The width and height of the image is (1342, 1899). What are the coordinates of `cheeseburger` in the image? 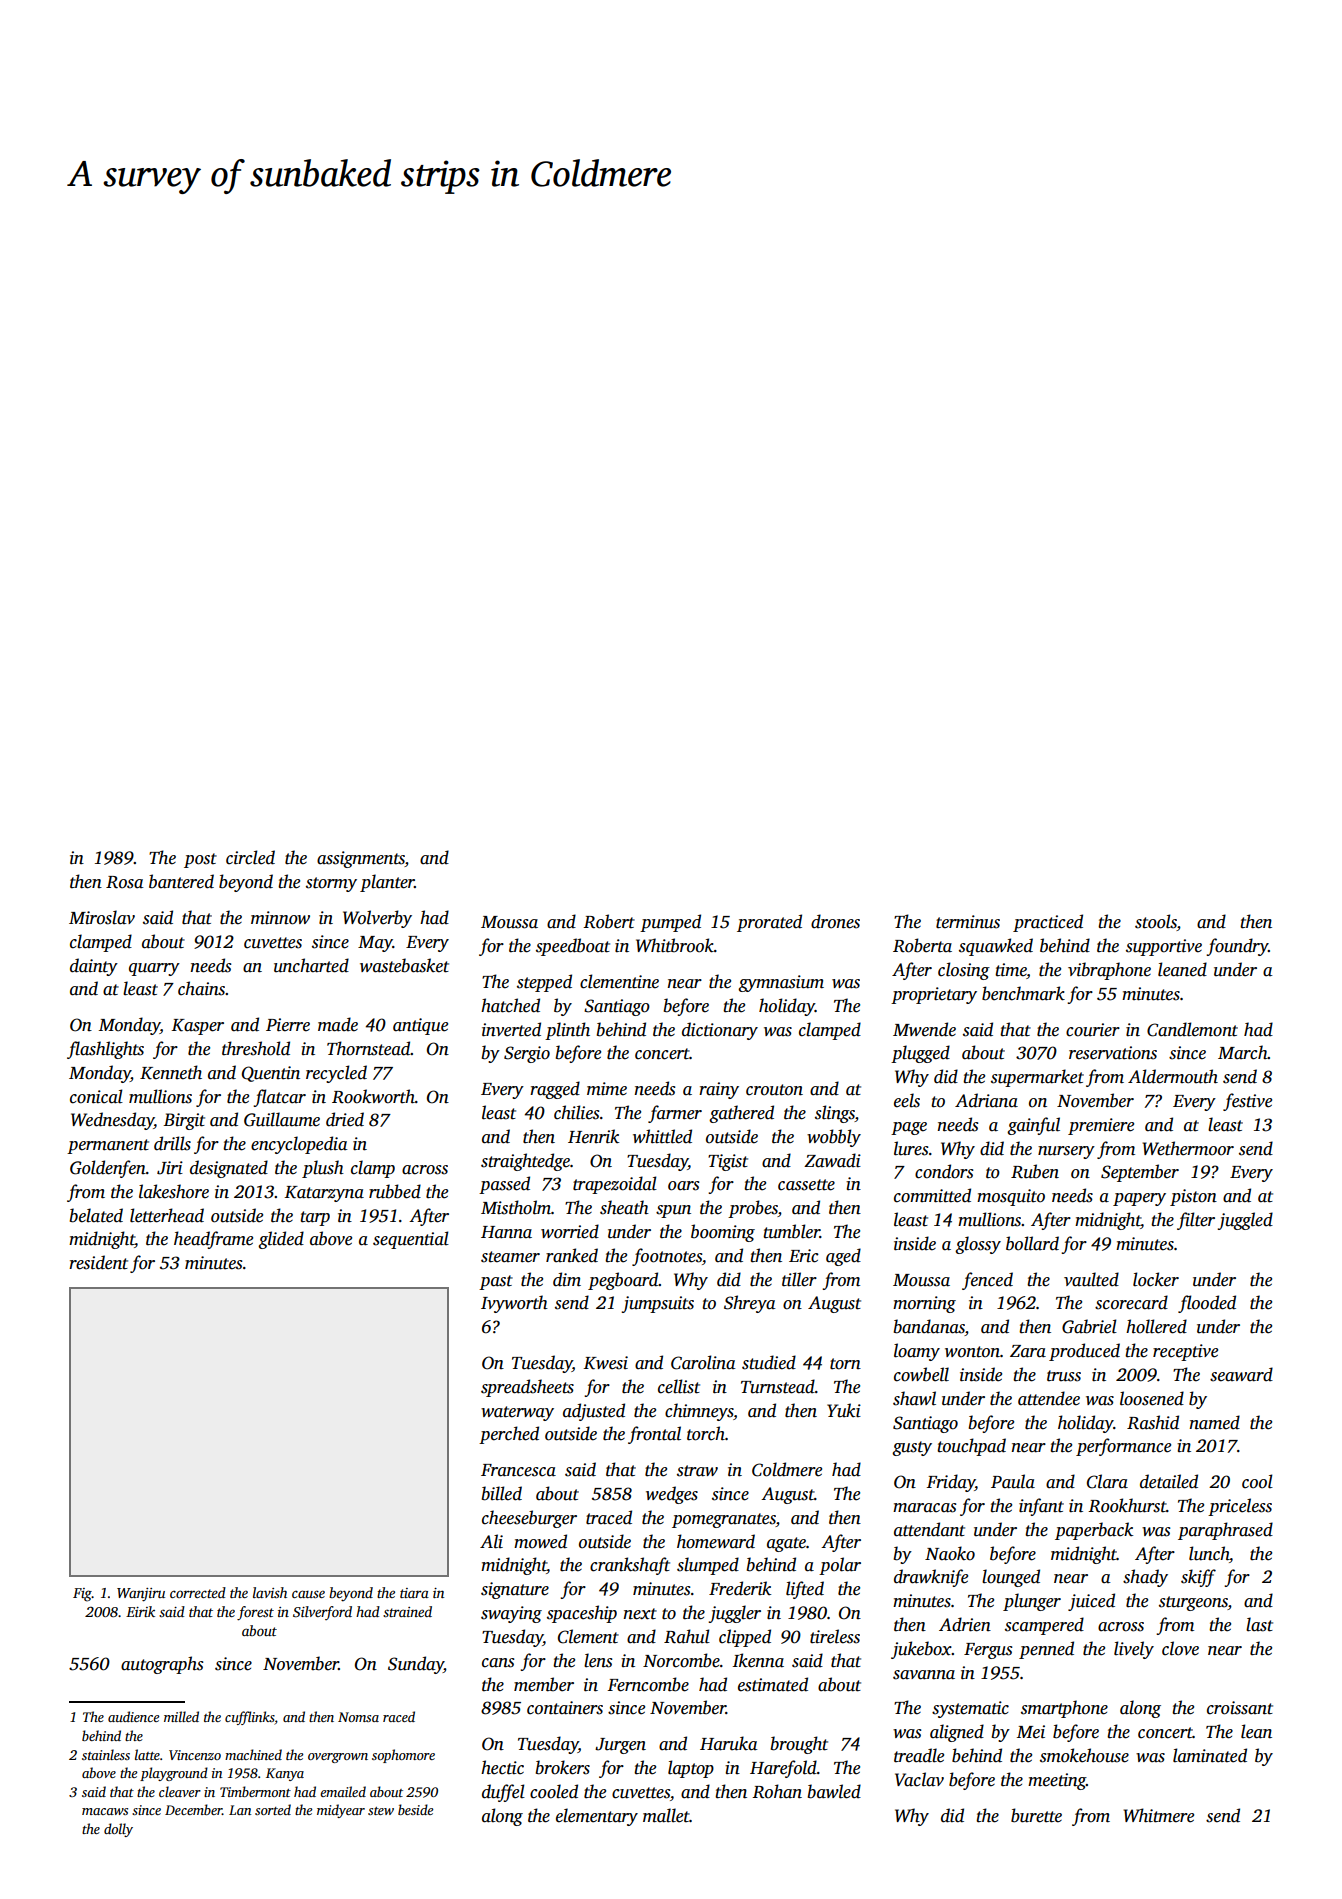 It's located at (529, 1519).
